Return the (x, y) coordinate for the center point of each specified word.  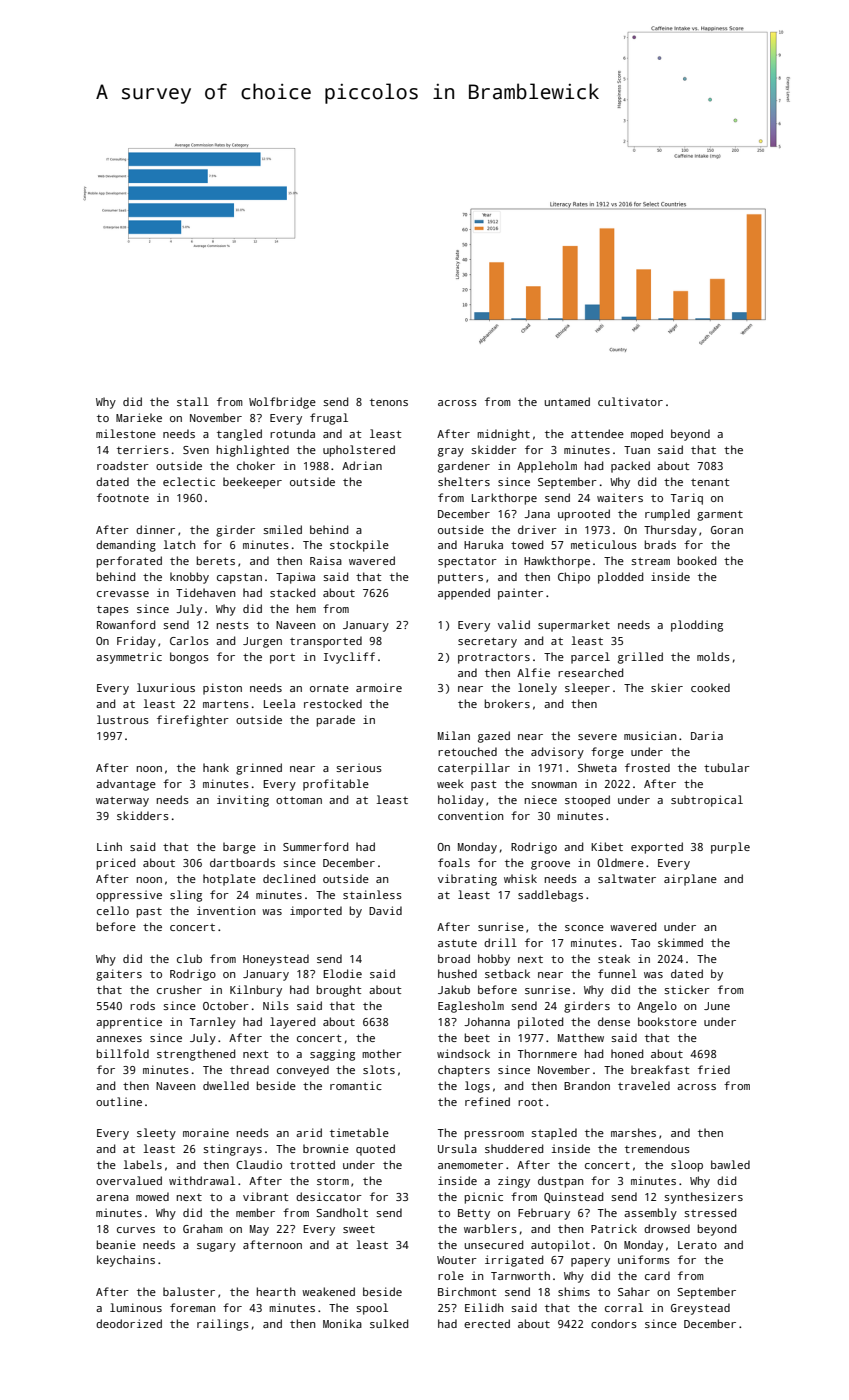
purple (730, 848)
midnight (503, 435)
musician (650, 735)
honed (627, 1053)
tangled (239, 435)
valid (514, 624)
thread (249, 1069)
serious (359, 767)
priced (116, 864)
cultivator (630, 401)
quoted (375, 1150)
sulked (389, 1323)
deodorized (129, 1323)
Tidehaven (205, 592)
